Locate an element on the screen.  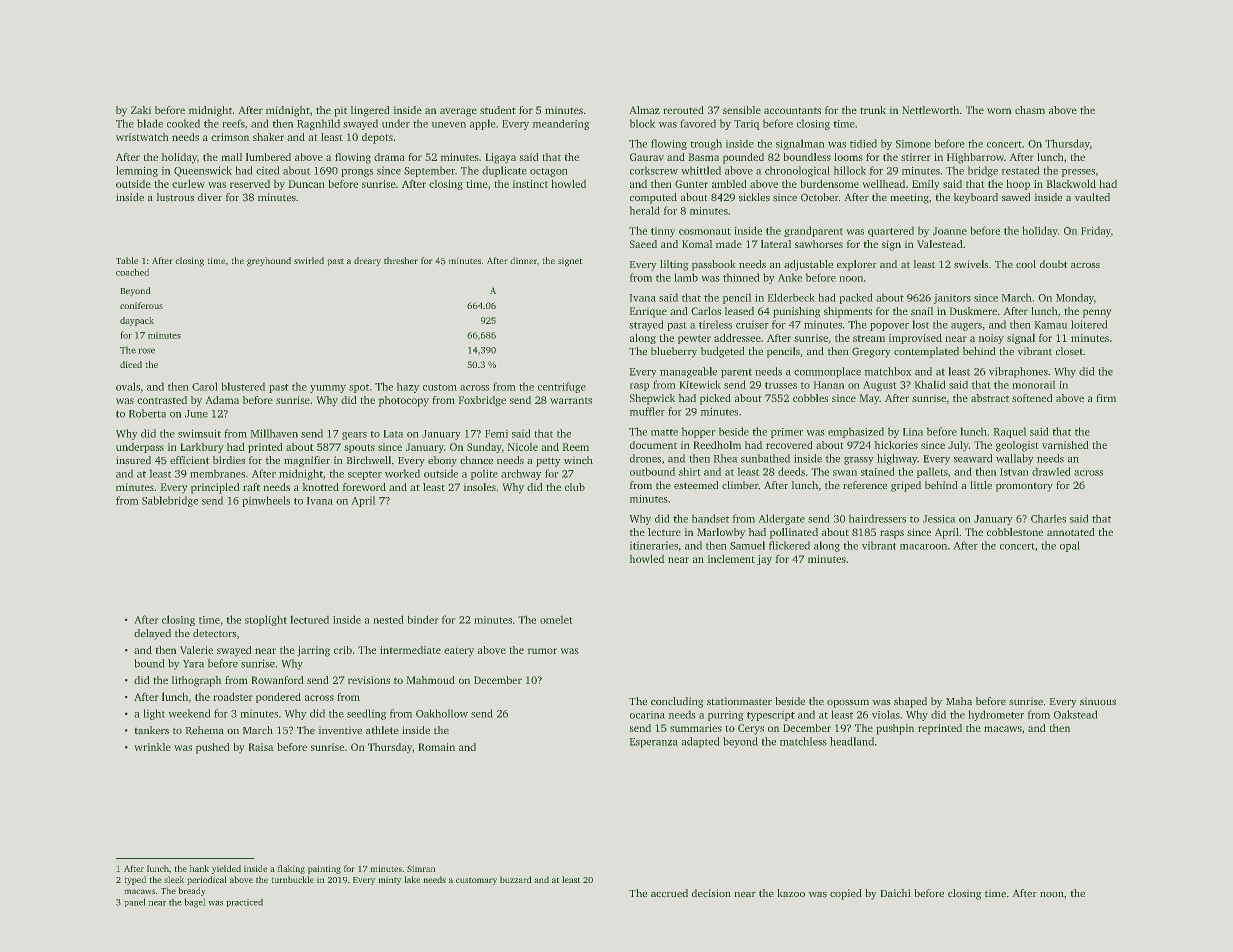
meandering is located at coordinates (561, 124).
